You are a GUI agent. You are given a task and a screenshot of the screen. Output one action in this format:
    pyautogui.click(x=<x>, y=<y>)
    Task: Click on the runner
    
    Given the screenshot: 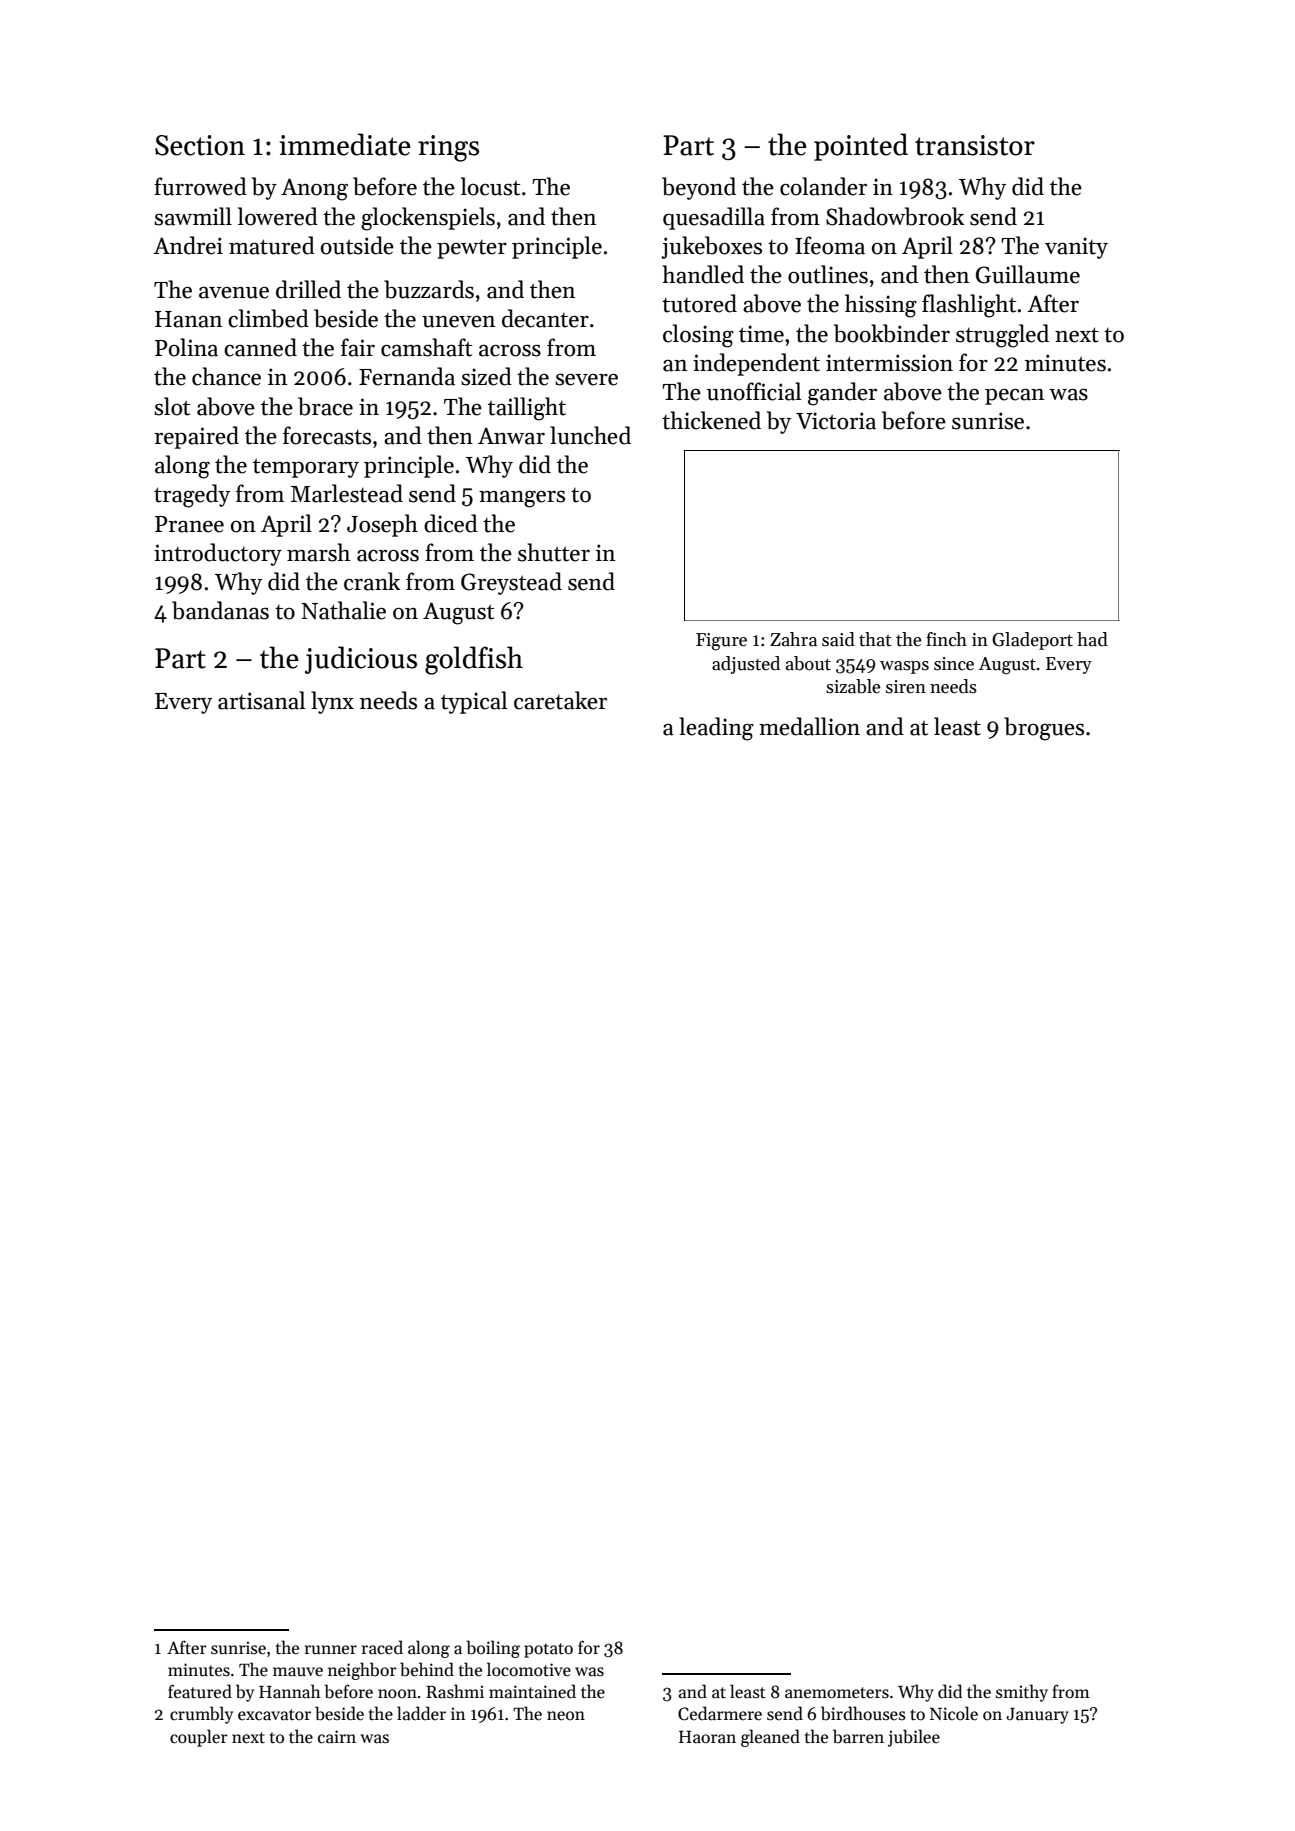 What is the action you would take?
    pyautogui.click(x=331, y=1650)
